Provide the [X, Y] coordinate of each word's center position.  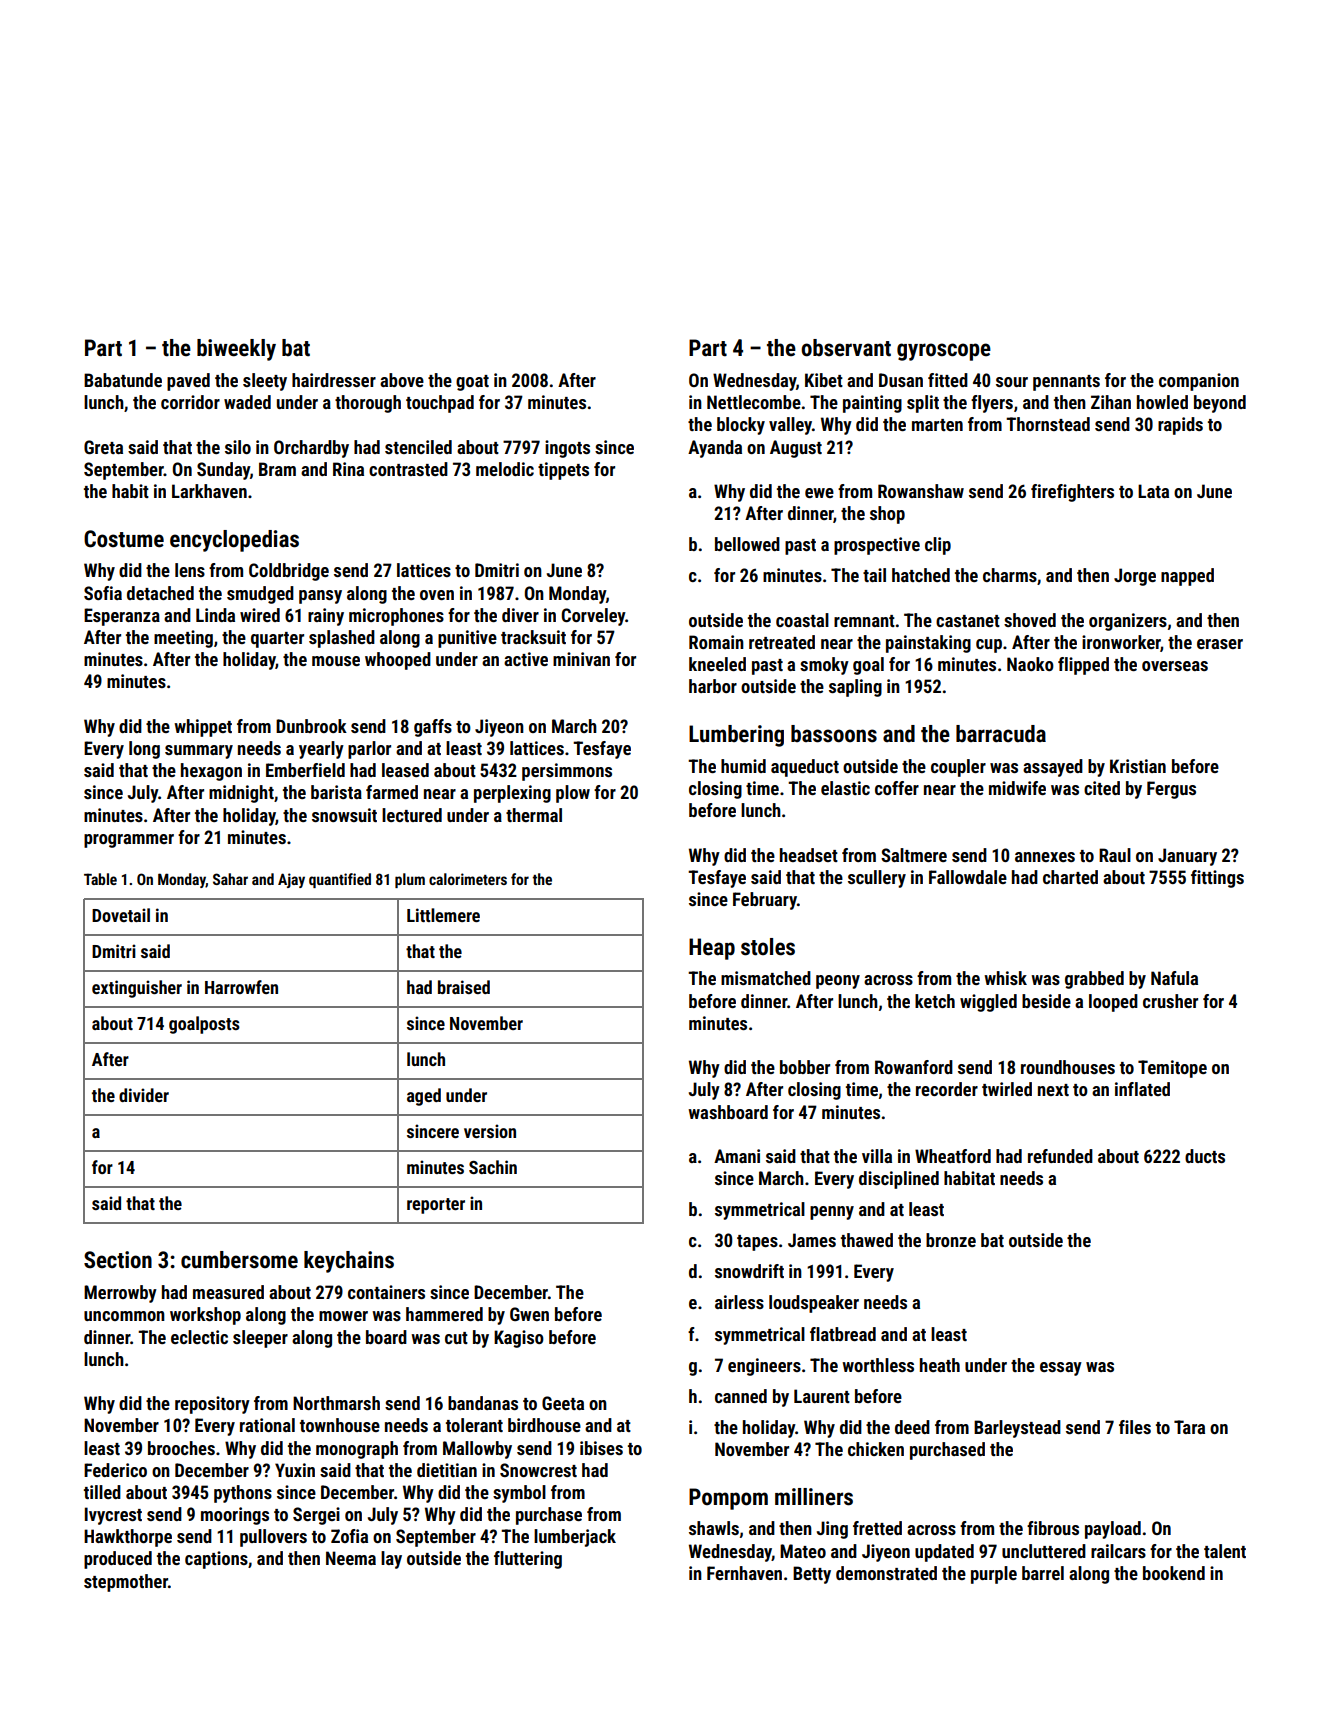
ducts [1205, 1156]
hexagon [211, 772]
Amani [737, 1156]
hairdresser [334, 380]
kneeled [717, 664]
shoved [1030, 620]
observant [846, 348]
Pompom [728, 1499]
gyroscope [944, 352]
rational [267, 1425]
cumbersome [239, 1260]
